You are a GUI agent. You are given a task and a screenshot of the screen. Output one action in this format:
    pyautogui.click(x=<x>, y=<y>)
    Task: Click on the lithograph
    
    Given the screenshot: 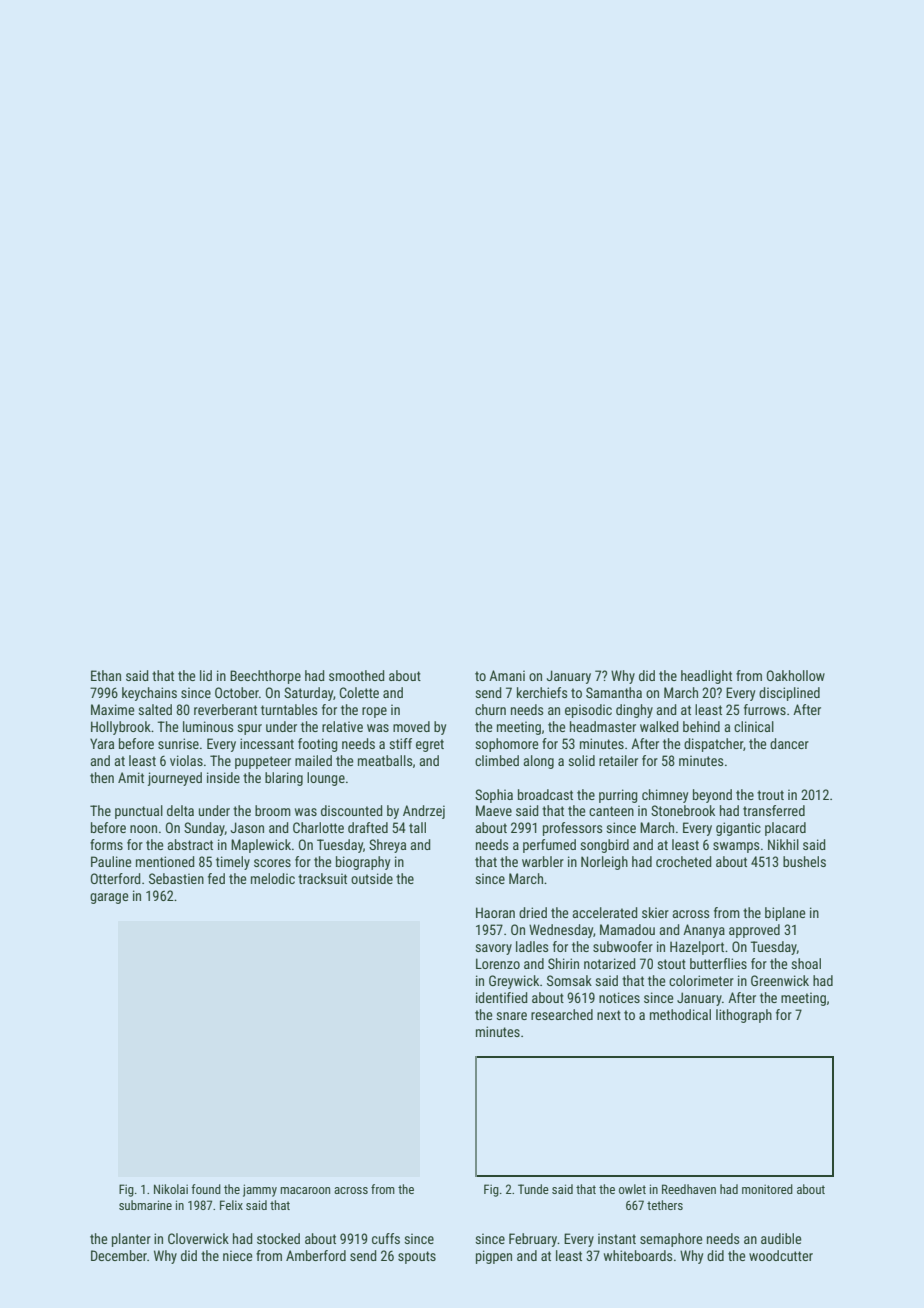 What is the action you would take?
    pyautogui.click(x=744, y=1016)
